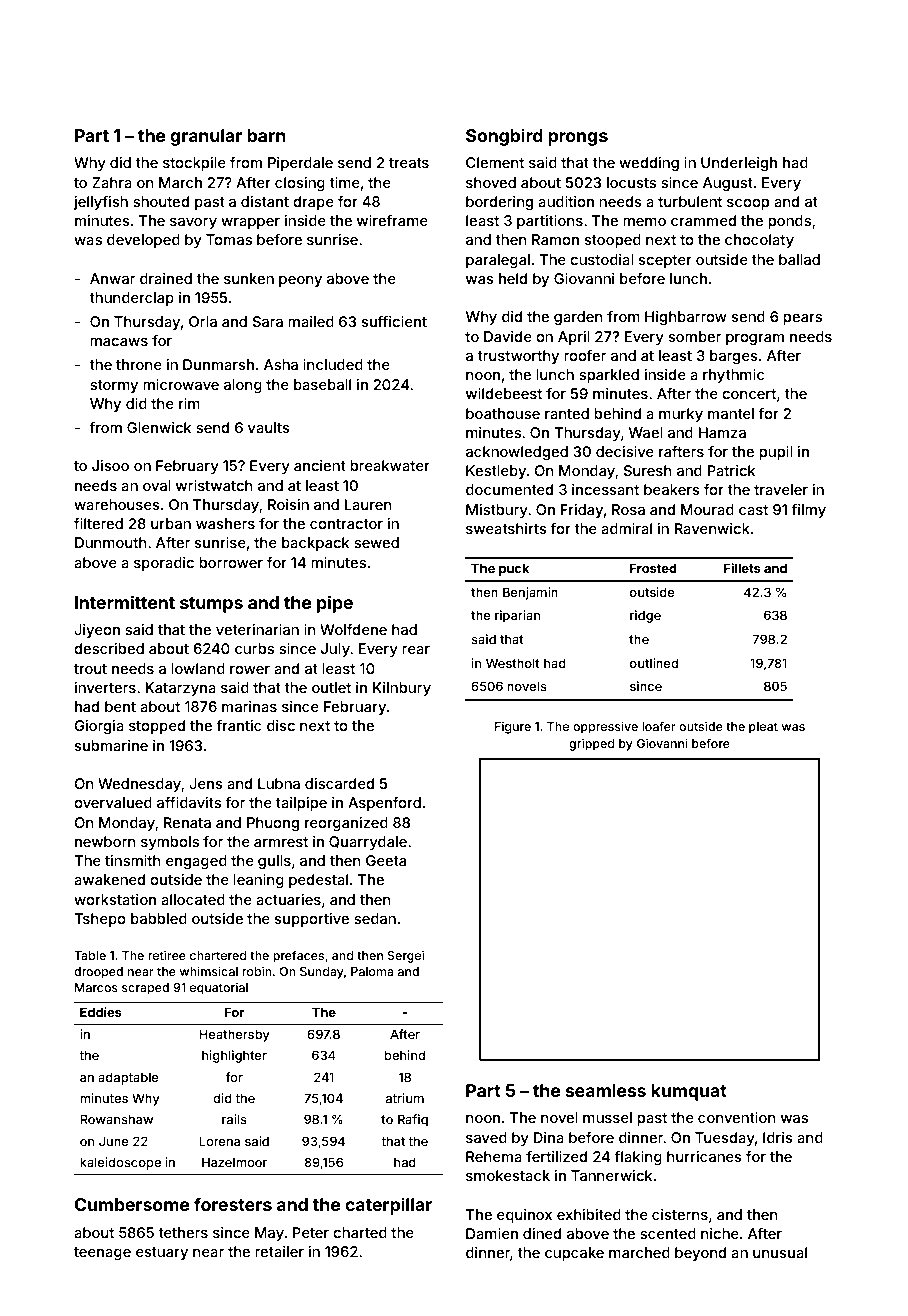 This image has height=1316, width=908. Describe the element at coordinates (116, 1119) in the image. I see `Rowanshaw` at that location.
